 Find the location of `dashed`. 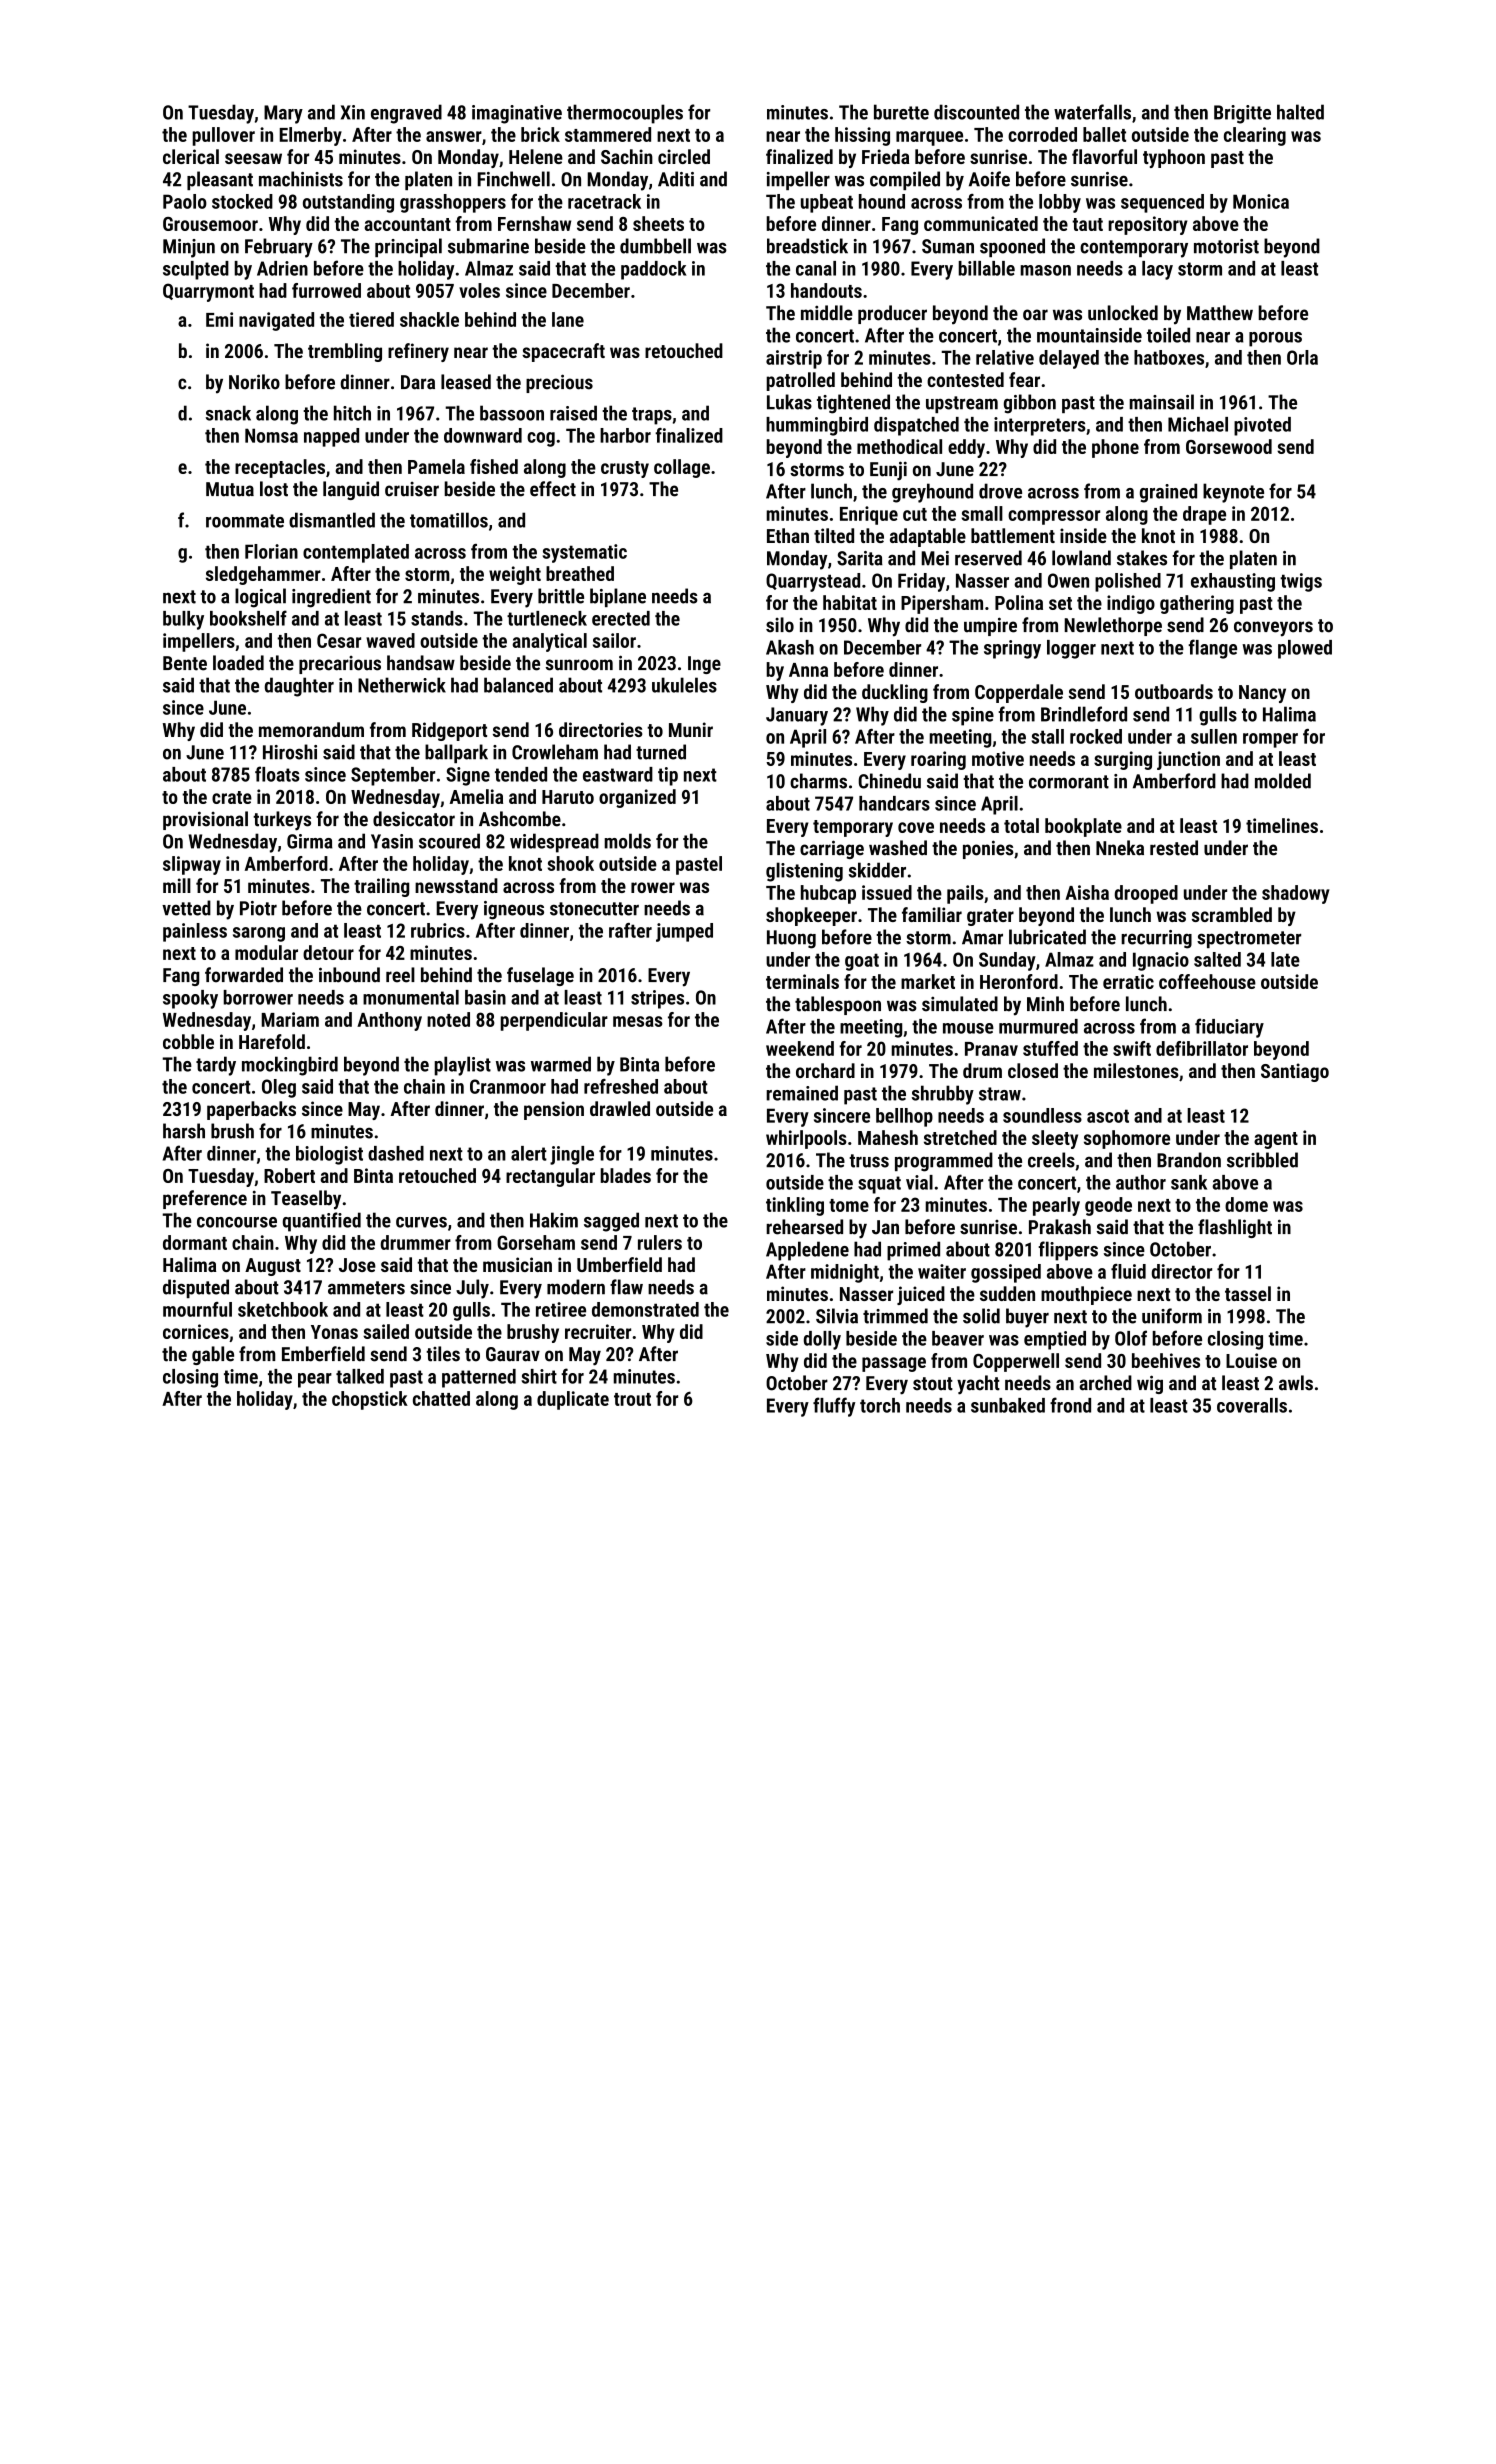

dashed is located at coordinates (396, 1153).
